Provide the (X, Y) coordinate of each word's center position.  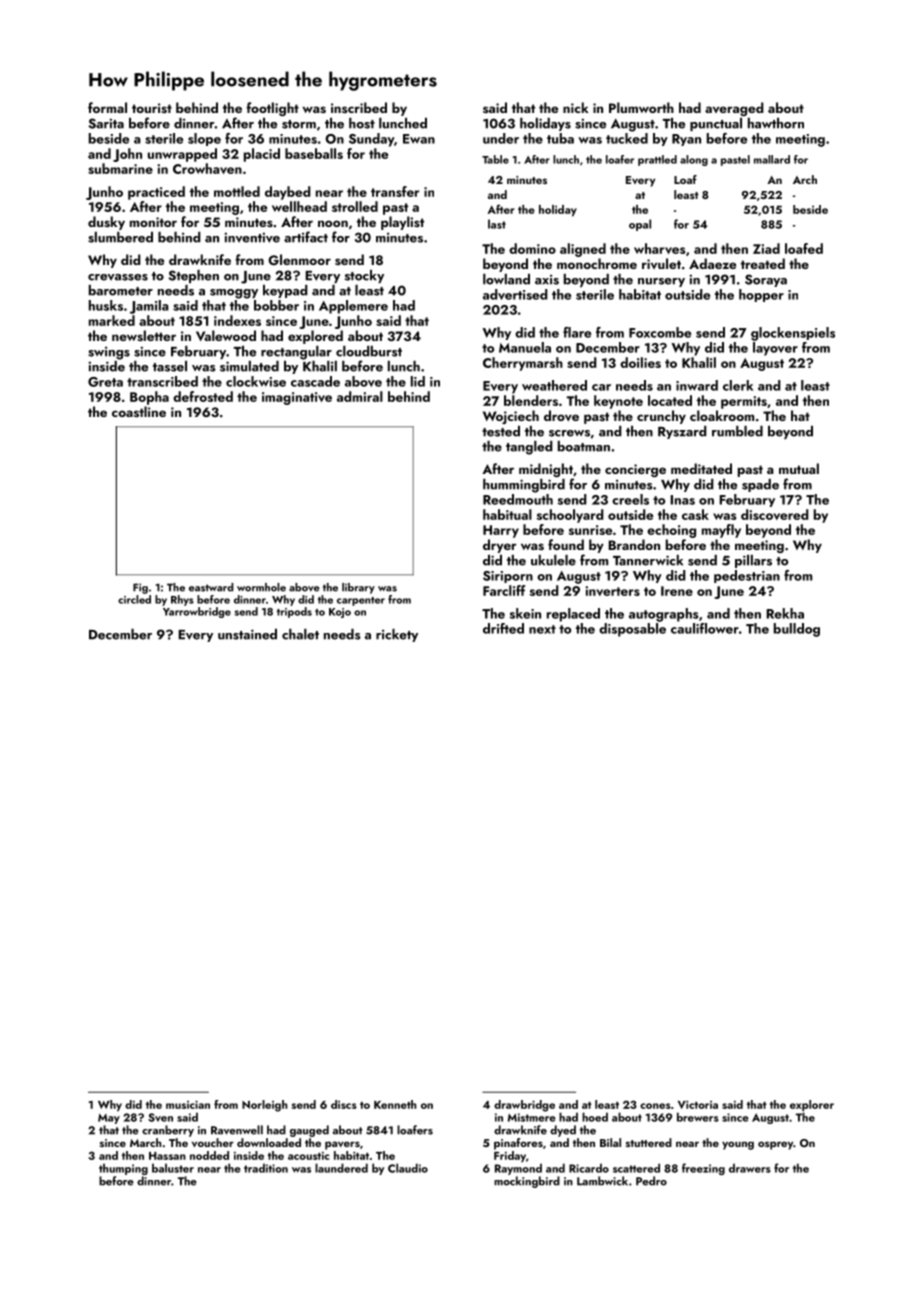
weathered (554, 385)
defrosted (203, 396)
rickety (397, 635)
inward (697, 385)
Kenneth (395, 1104)
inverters (612, 591)
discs (344, 1104)
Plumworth (641, 107)
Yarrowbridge (197, 612)
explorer (812, 1105)
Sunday (371, 140)
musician (188, 1104)
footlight (272, 109)
